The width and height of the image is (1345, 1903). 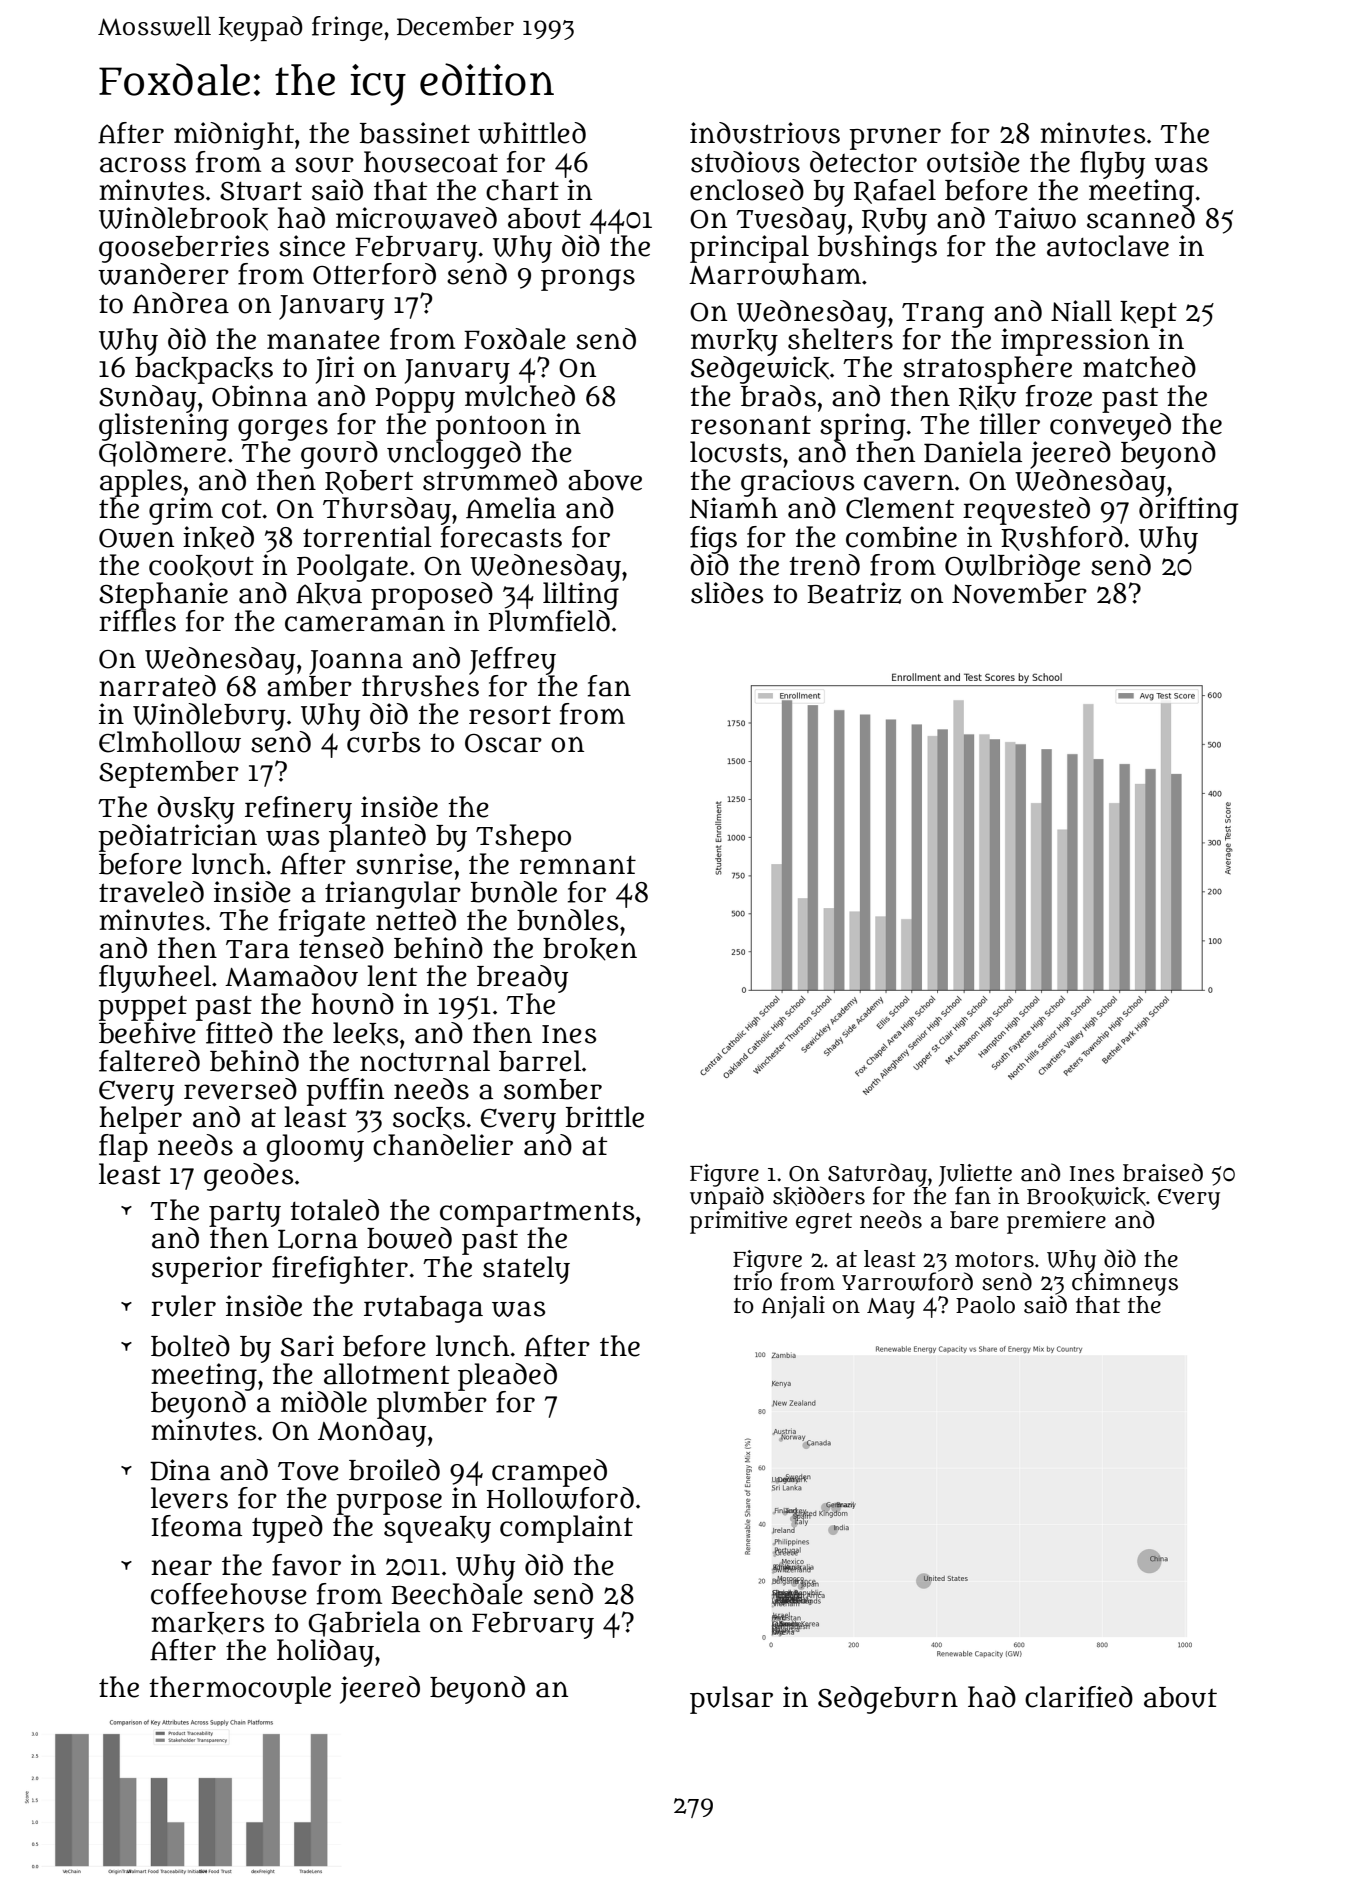 What do you see at coordinates (1139, 367) in the image?
I see `matched` at bounding box center [1139, 367].
